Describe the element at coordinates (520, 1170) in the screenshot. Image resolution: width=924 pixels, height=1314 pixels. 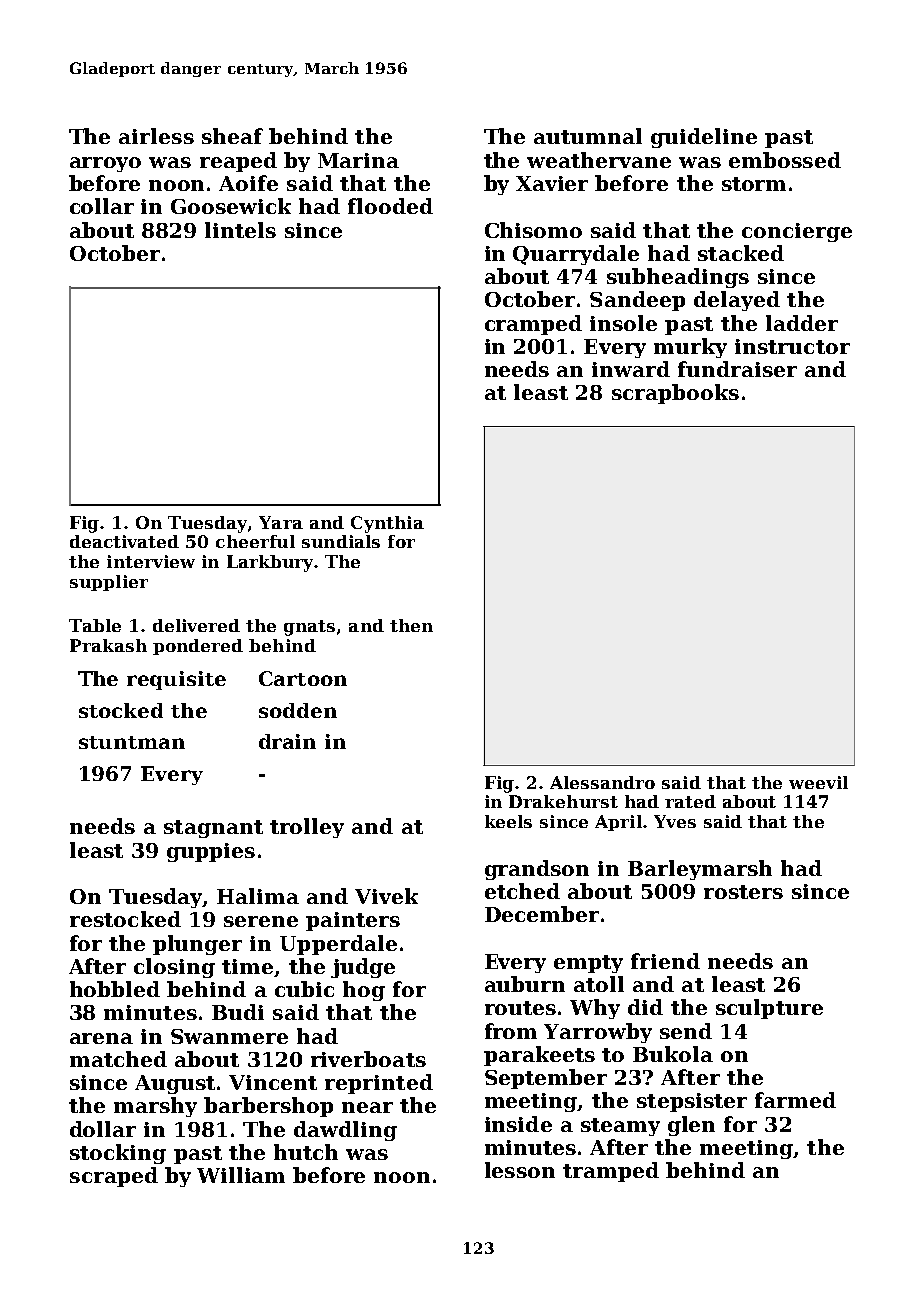
I see `lesson` at that location.
